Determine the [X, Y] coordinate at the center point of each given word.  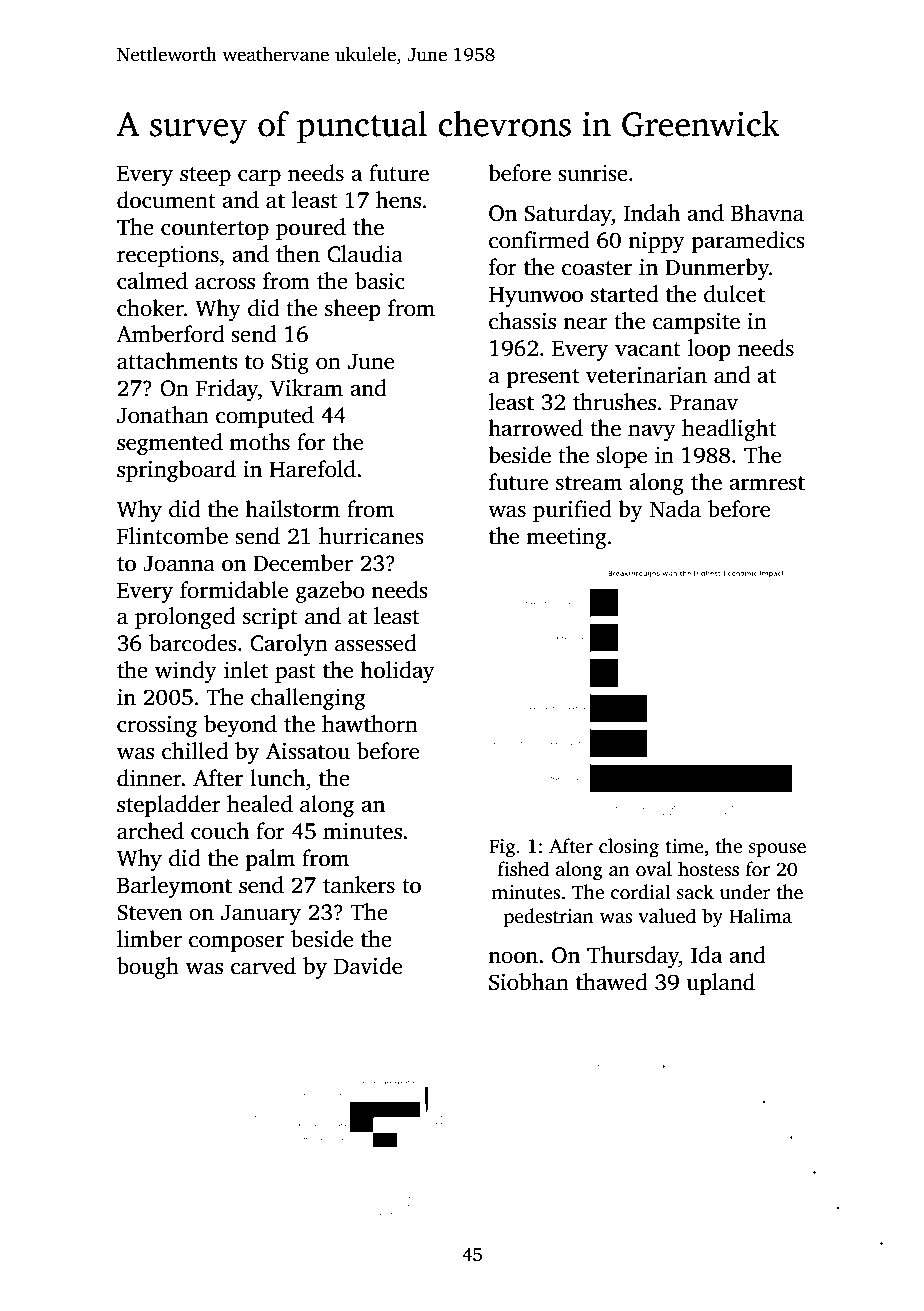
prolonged [185, 618]
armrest [767, 483]
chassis [522, 321]
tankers [359, 885]
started [624, 294]
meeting [566, 538]
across [225, 283]
